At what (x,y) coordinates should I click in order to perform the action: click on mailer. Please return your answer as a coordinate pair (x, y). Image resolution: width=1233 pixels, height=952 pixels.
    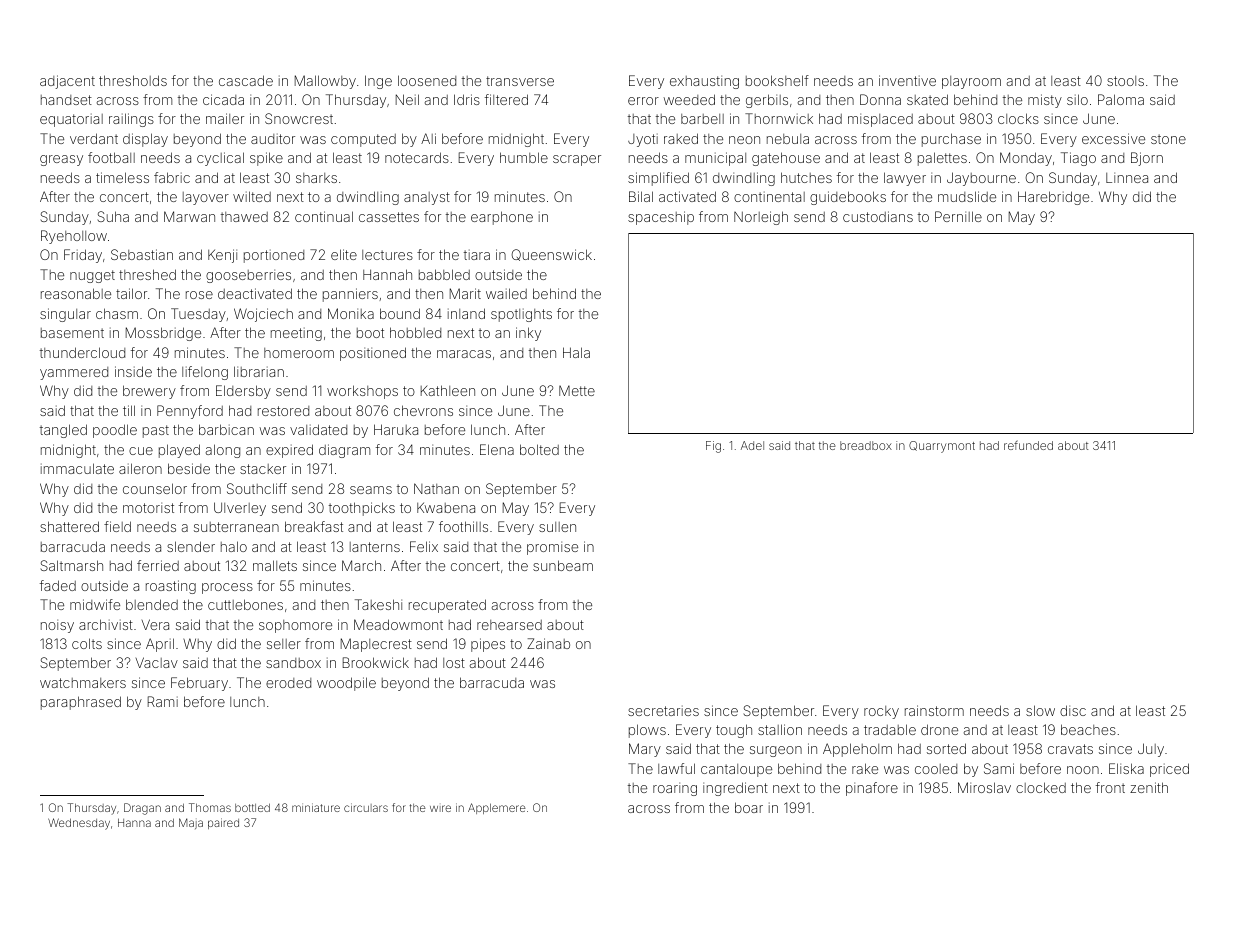
    Looking at the image, I should click on (225, 118).
